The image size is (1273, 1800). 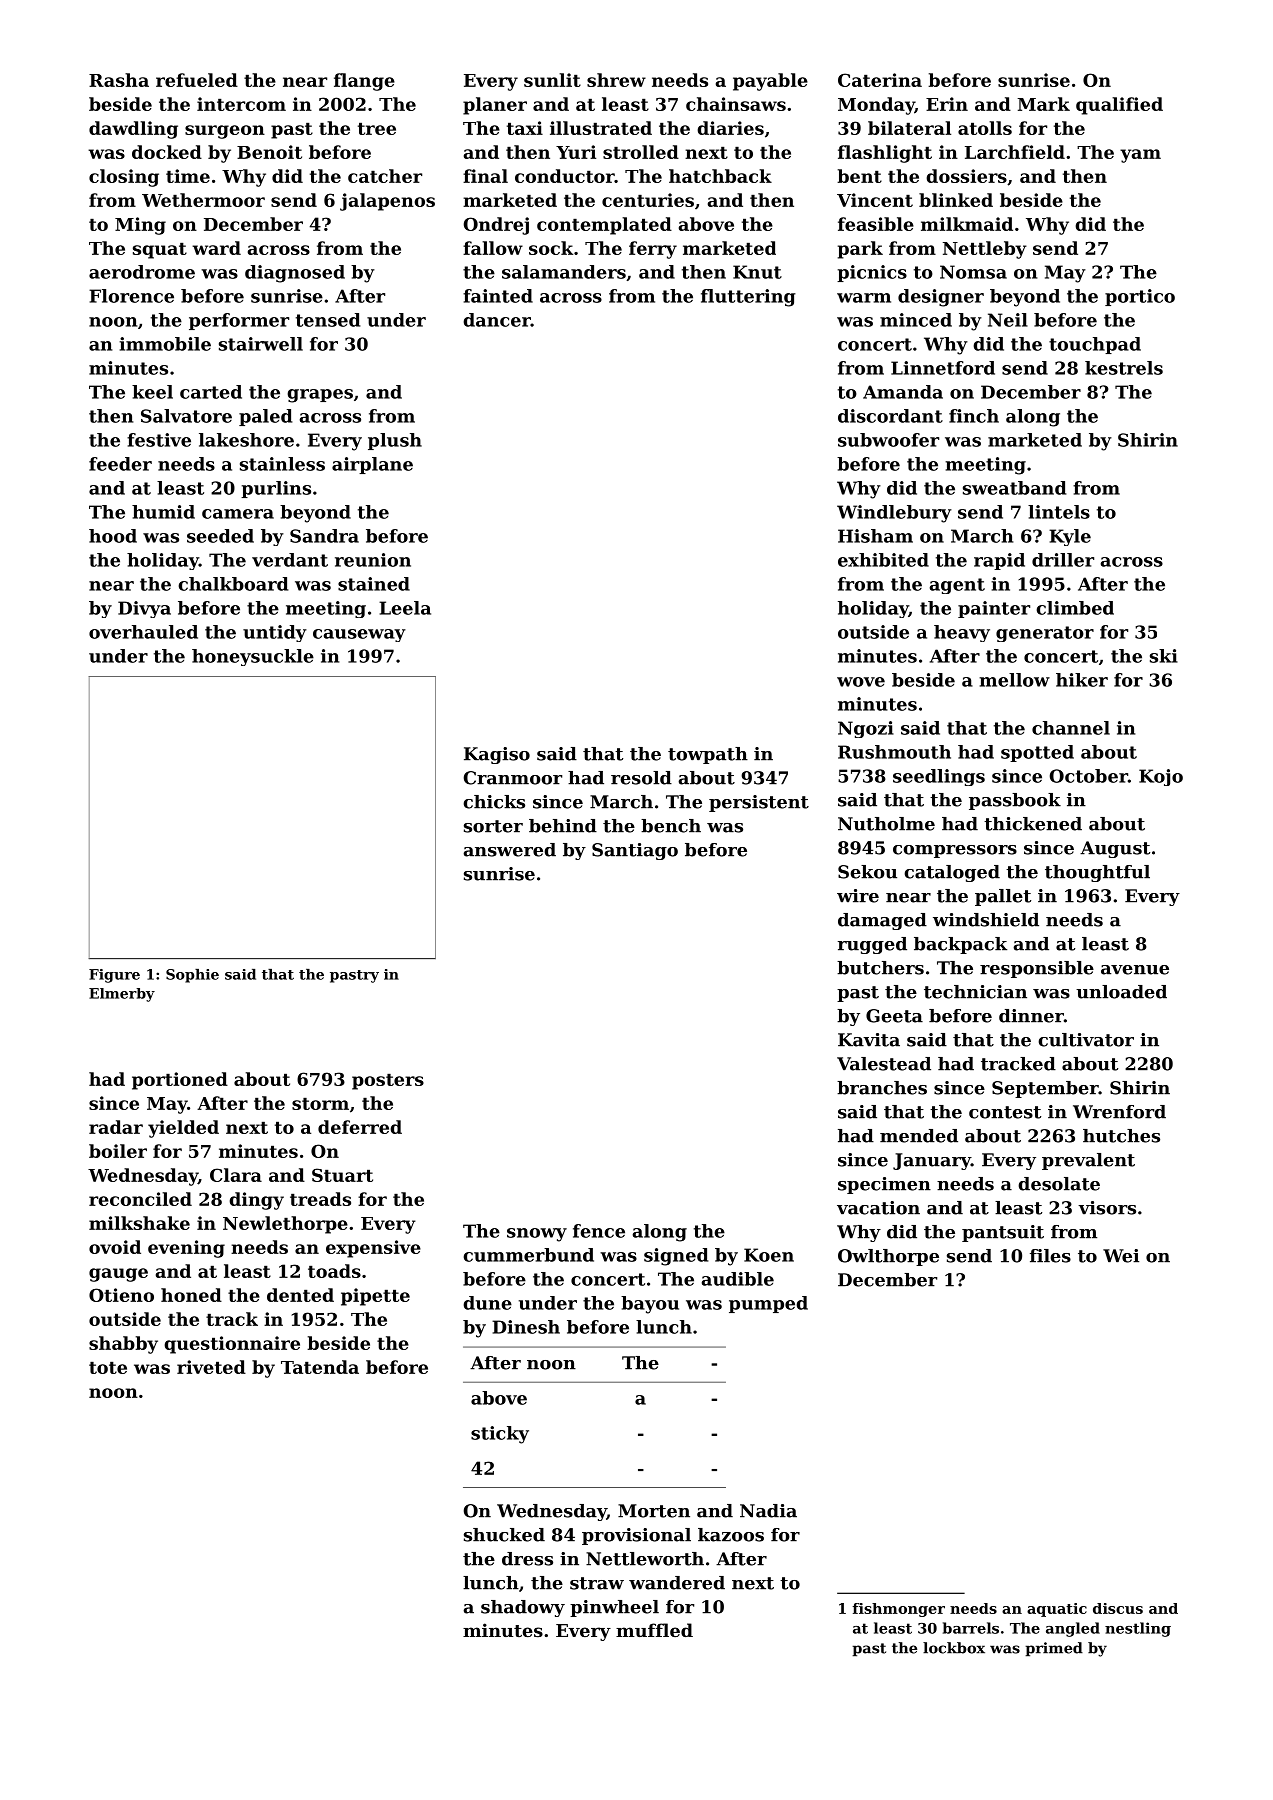 What do you see at coordinates (497, 755) in the screenshot?
I see `Kagiso` at bounding box center [497, 755].
